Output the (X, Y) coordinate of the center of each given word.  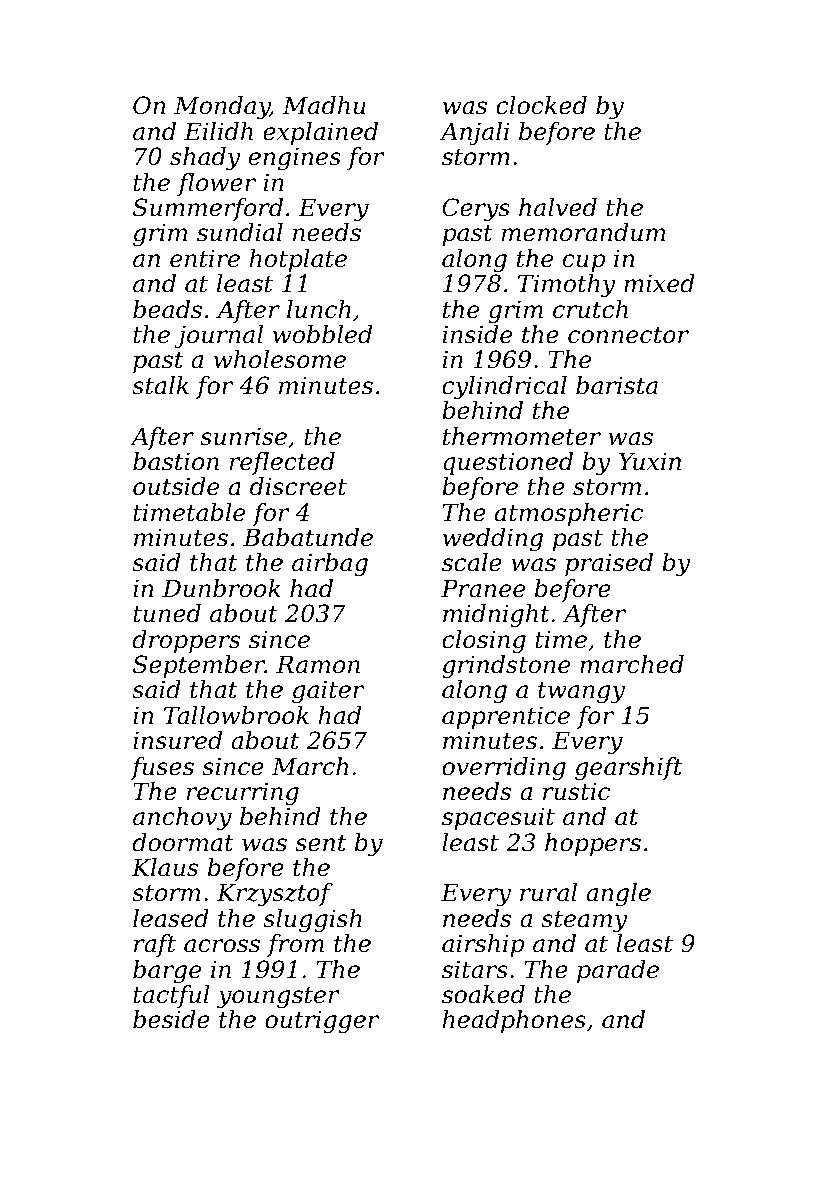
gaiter (328, 691)
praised (609, 564)
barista (617, 385)
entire (205, 258)
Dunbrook (221, 588)
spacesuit (498, 818)
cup (584, 263)
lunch (319, 309)
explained (320, 133)
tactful (171, 996)
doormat (183, 842)
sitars (475, 969)
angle (618, 894)
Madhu (324, 105)
